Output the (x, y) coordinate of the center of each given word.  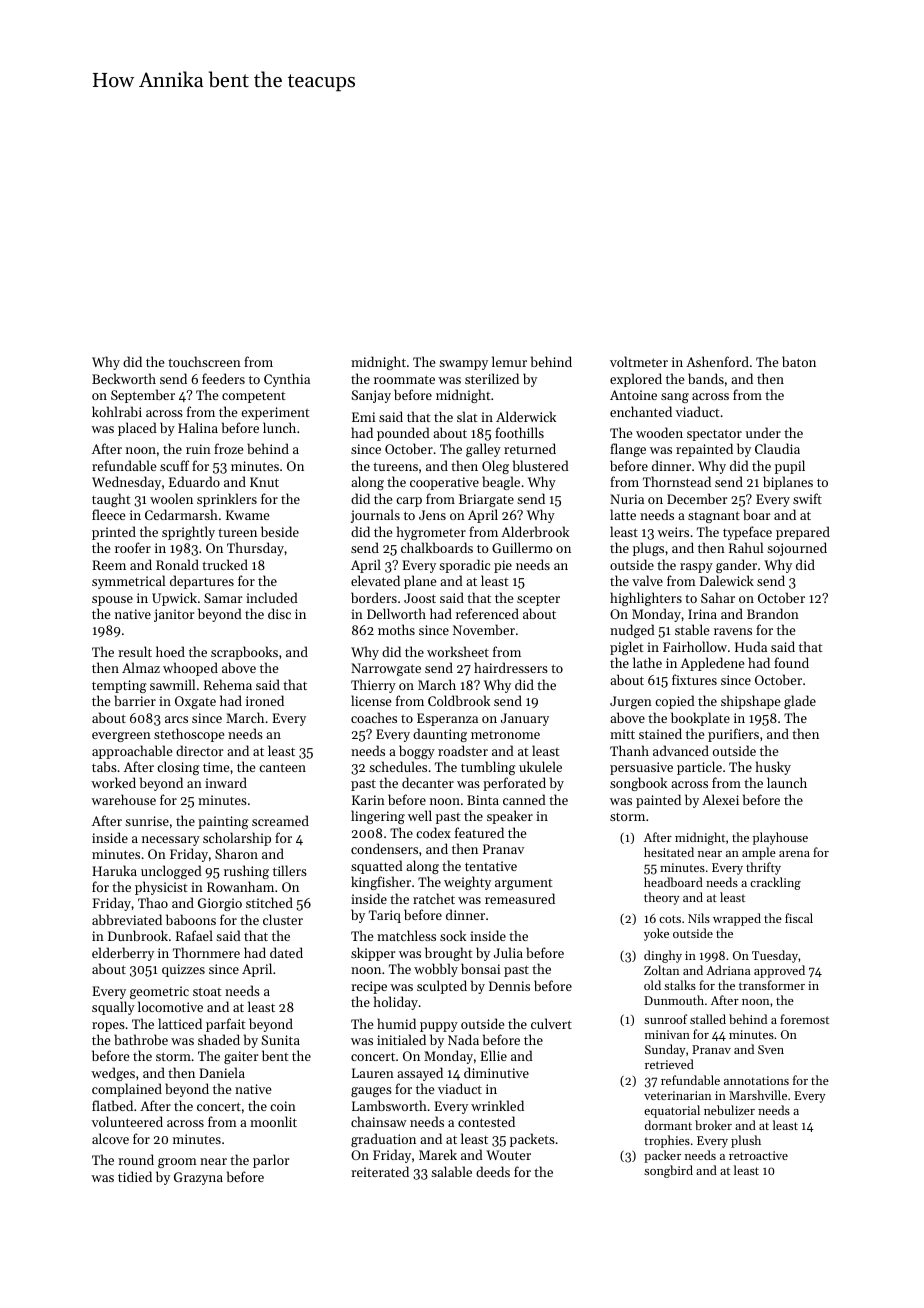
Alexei (720, 799)
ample (759, 853)
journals (375, 516)
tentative (491, 866)
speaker (510, 817)
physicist (161, 888)
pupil (790, 467)
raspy (696, 568)
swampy (463, 365)
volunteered (127, 1121)
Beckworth (124, 378)
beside (280, 531)
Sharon (236, 853)
